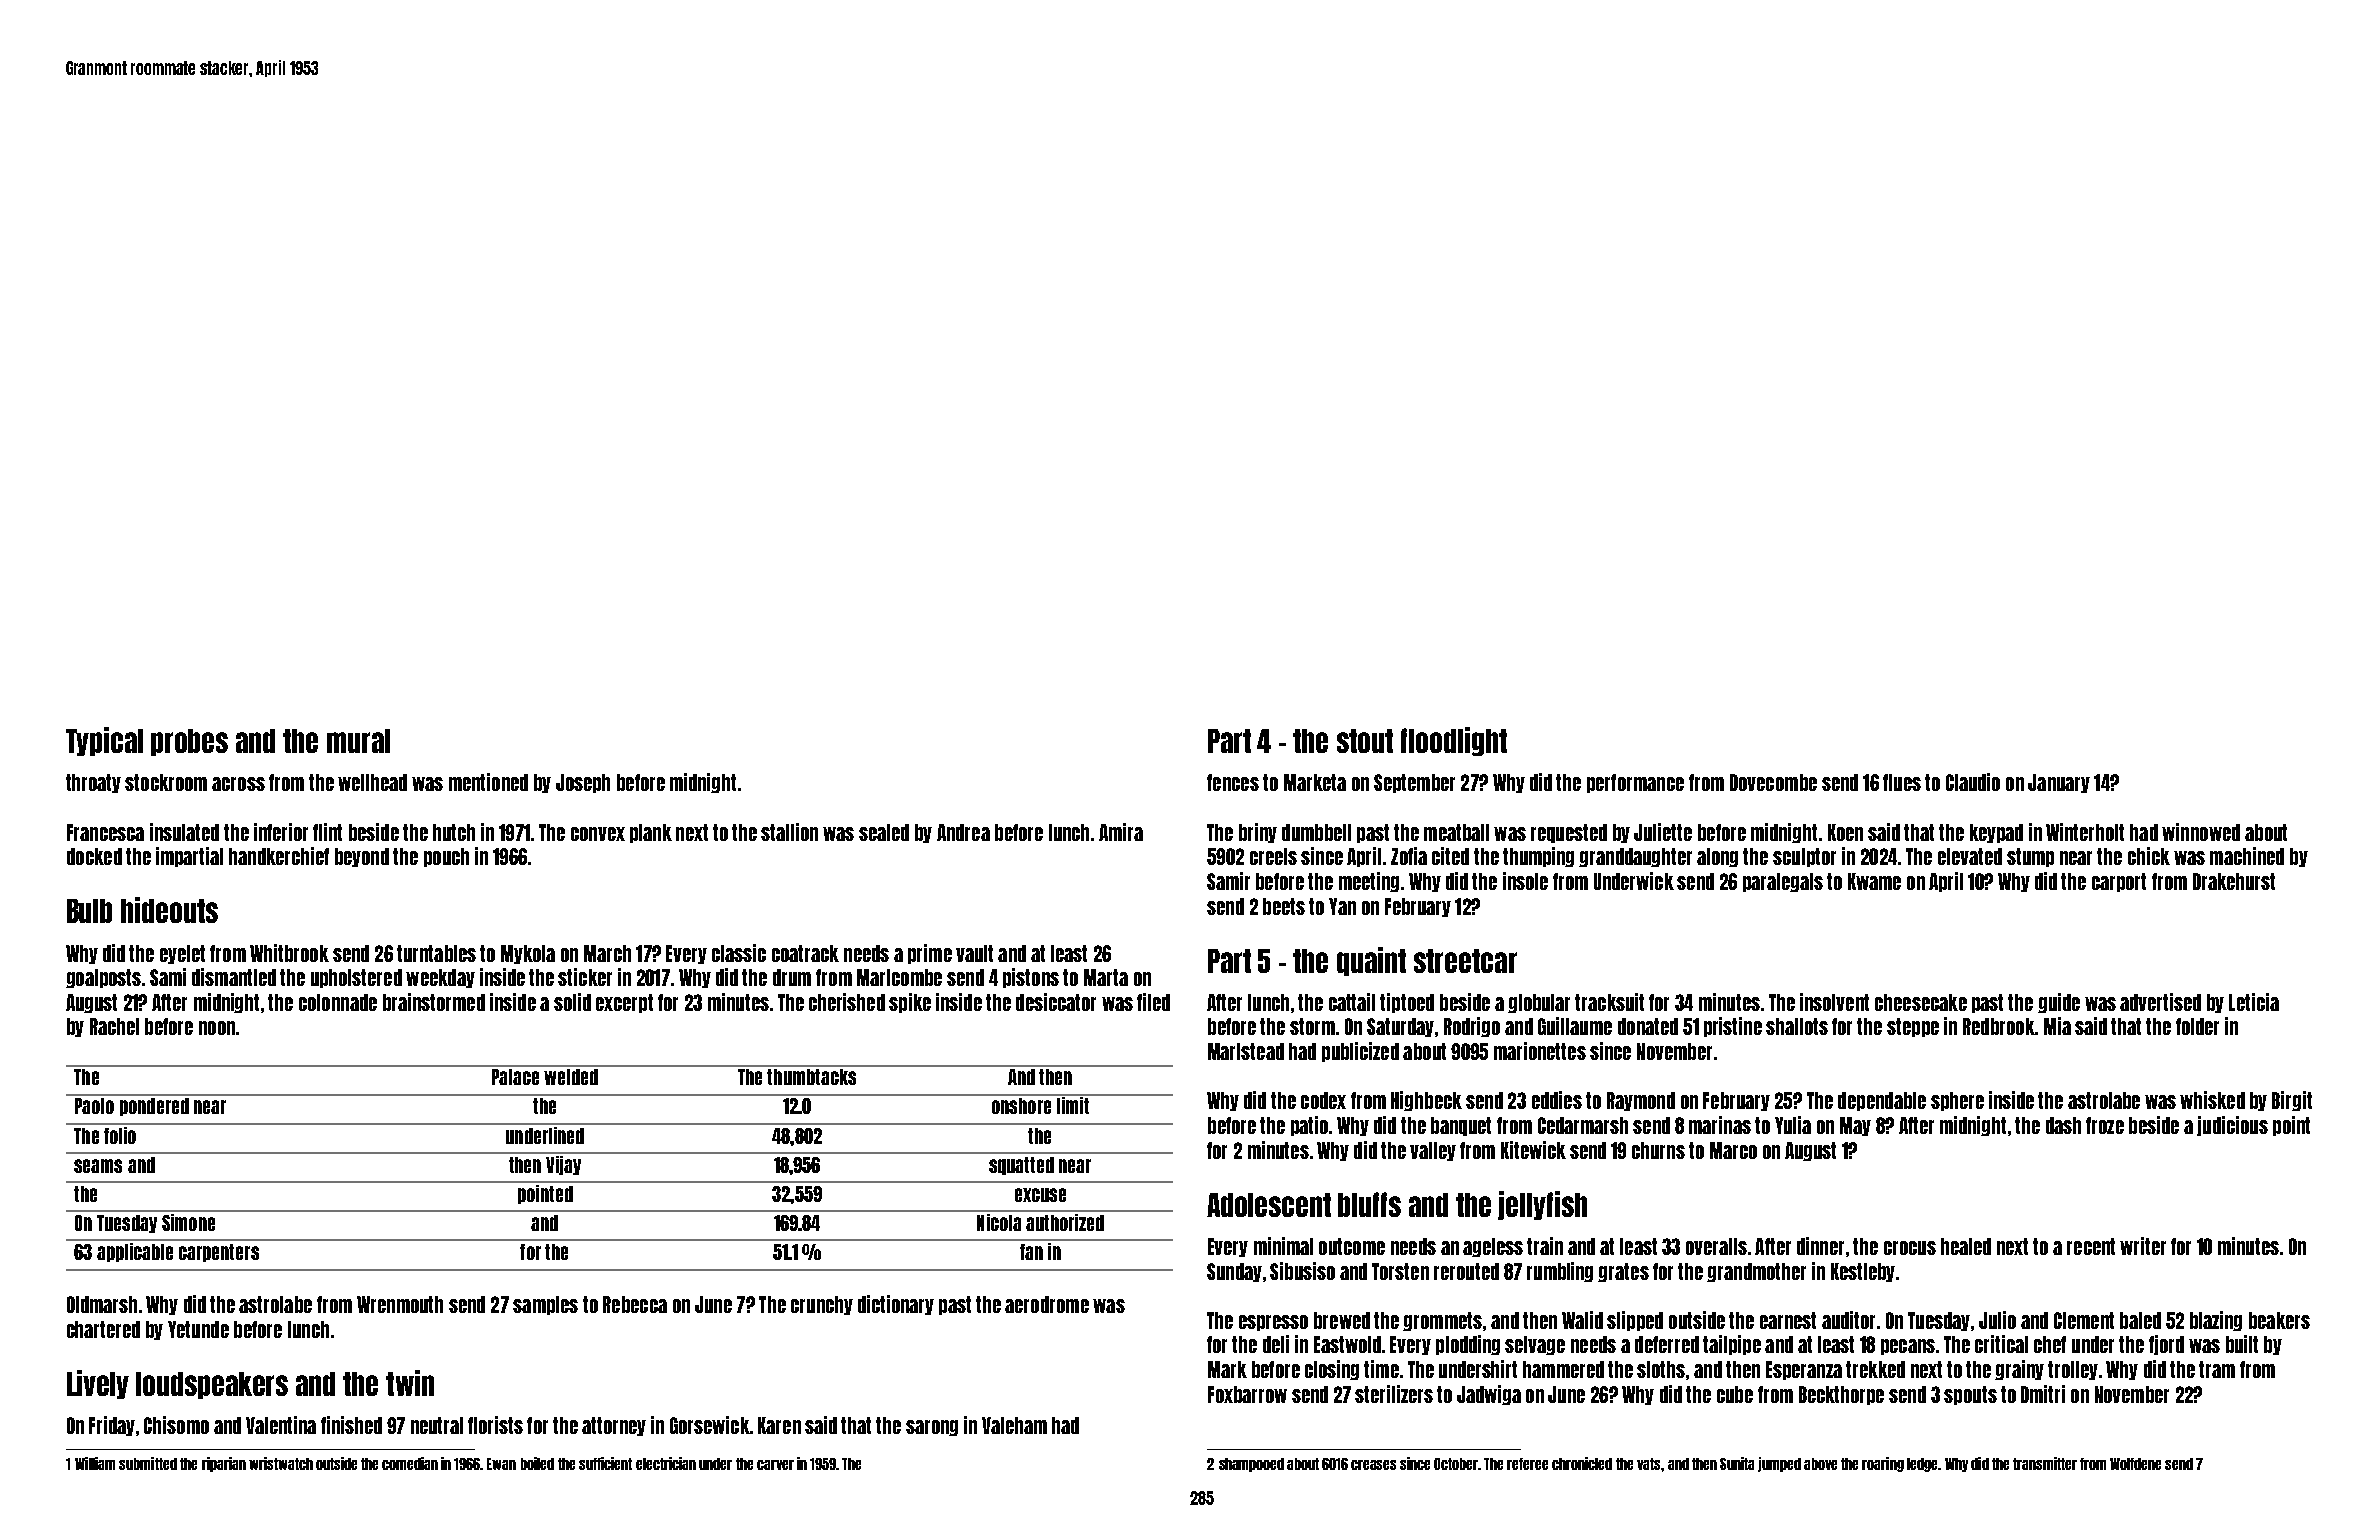 The width and height of the screenshot is (2380, 1540). What do you see at coordinates (1820, 1246) in the screenshot?
I see `dinner` at bounding box center [1820, 1246].
